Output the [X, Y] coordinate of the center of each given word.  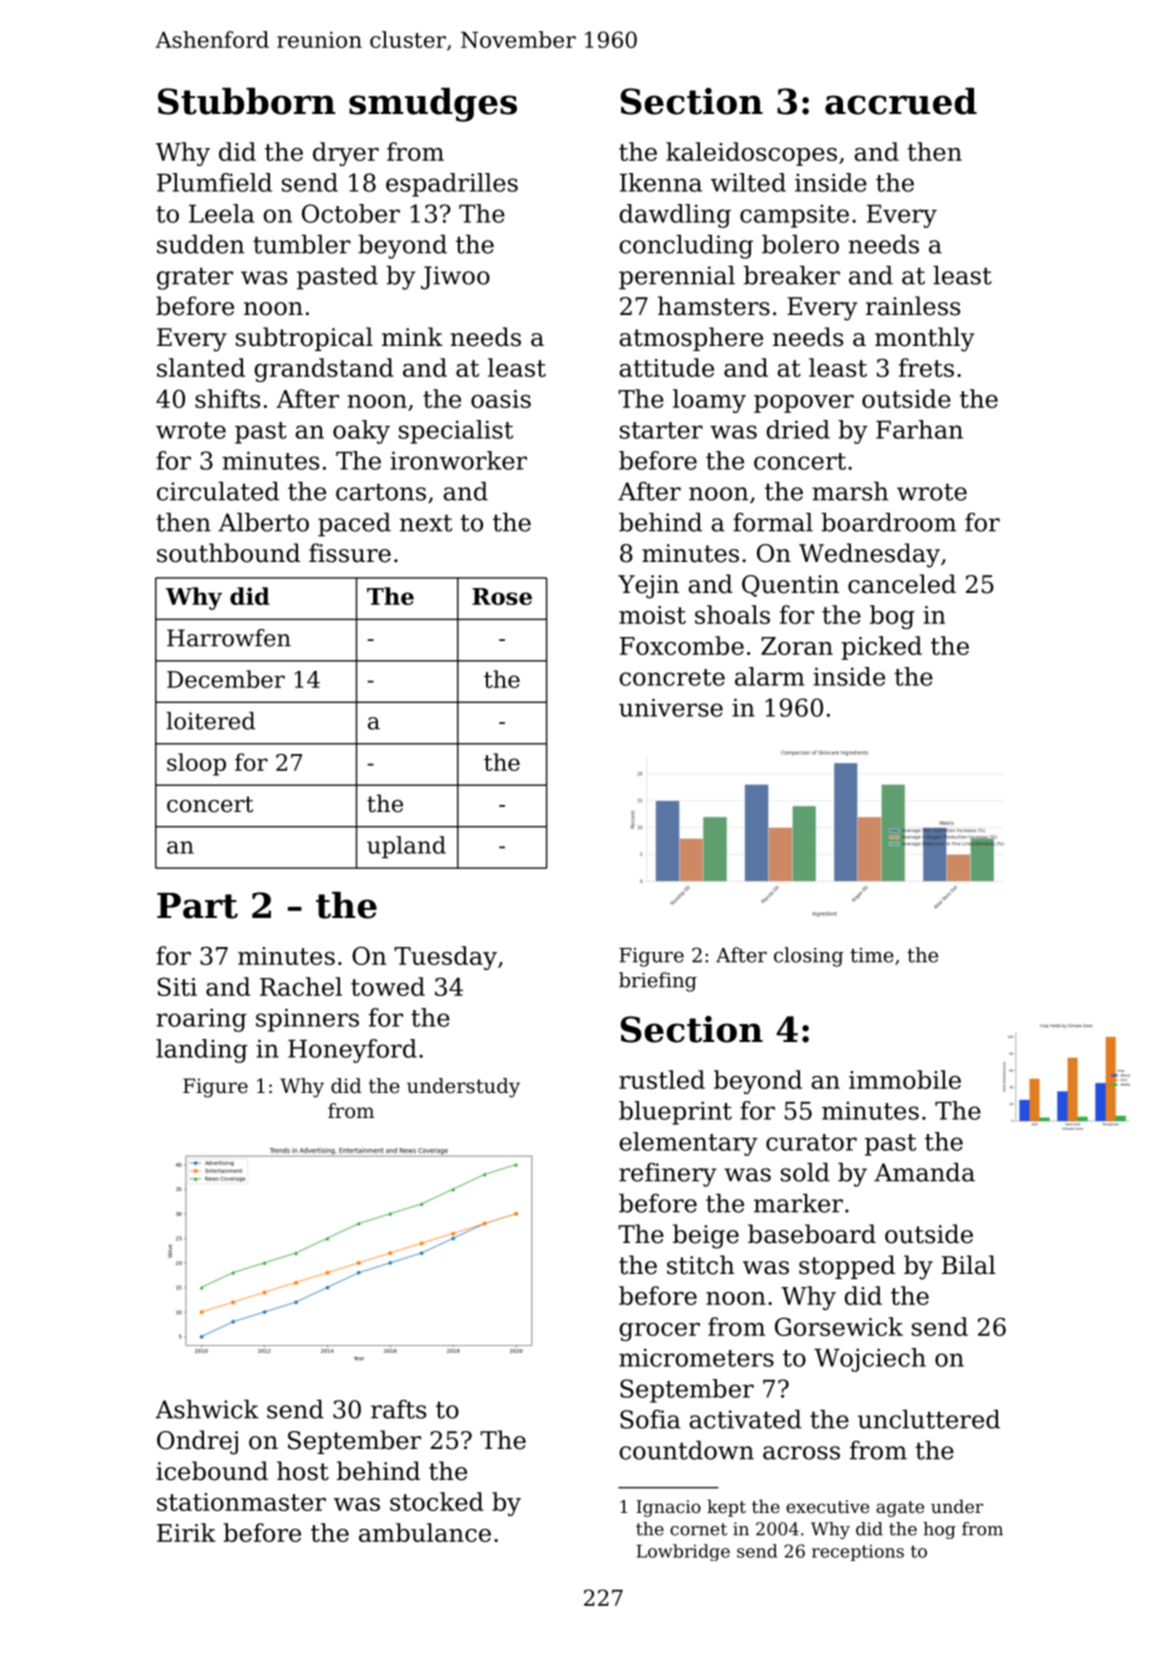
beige [706, 1236]
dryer [346, 154]
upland [406, 847]
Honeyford [352, 1051]
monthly [925, 339]
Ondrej [197, 1442]
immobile [905, 1079]
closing [809, 957]
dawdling [675, 216]
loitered [210, 721]
